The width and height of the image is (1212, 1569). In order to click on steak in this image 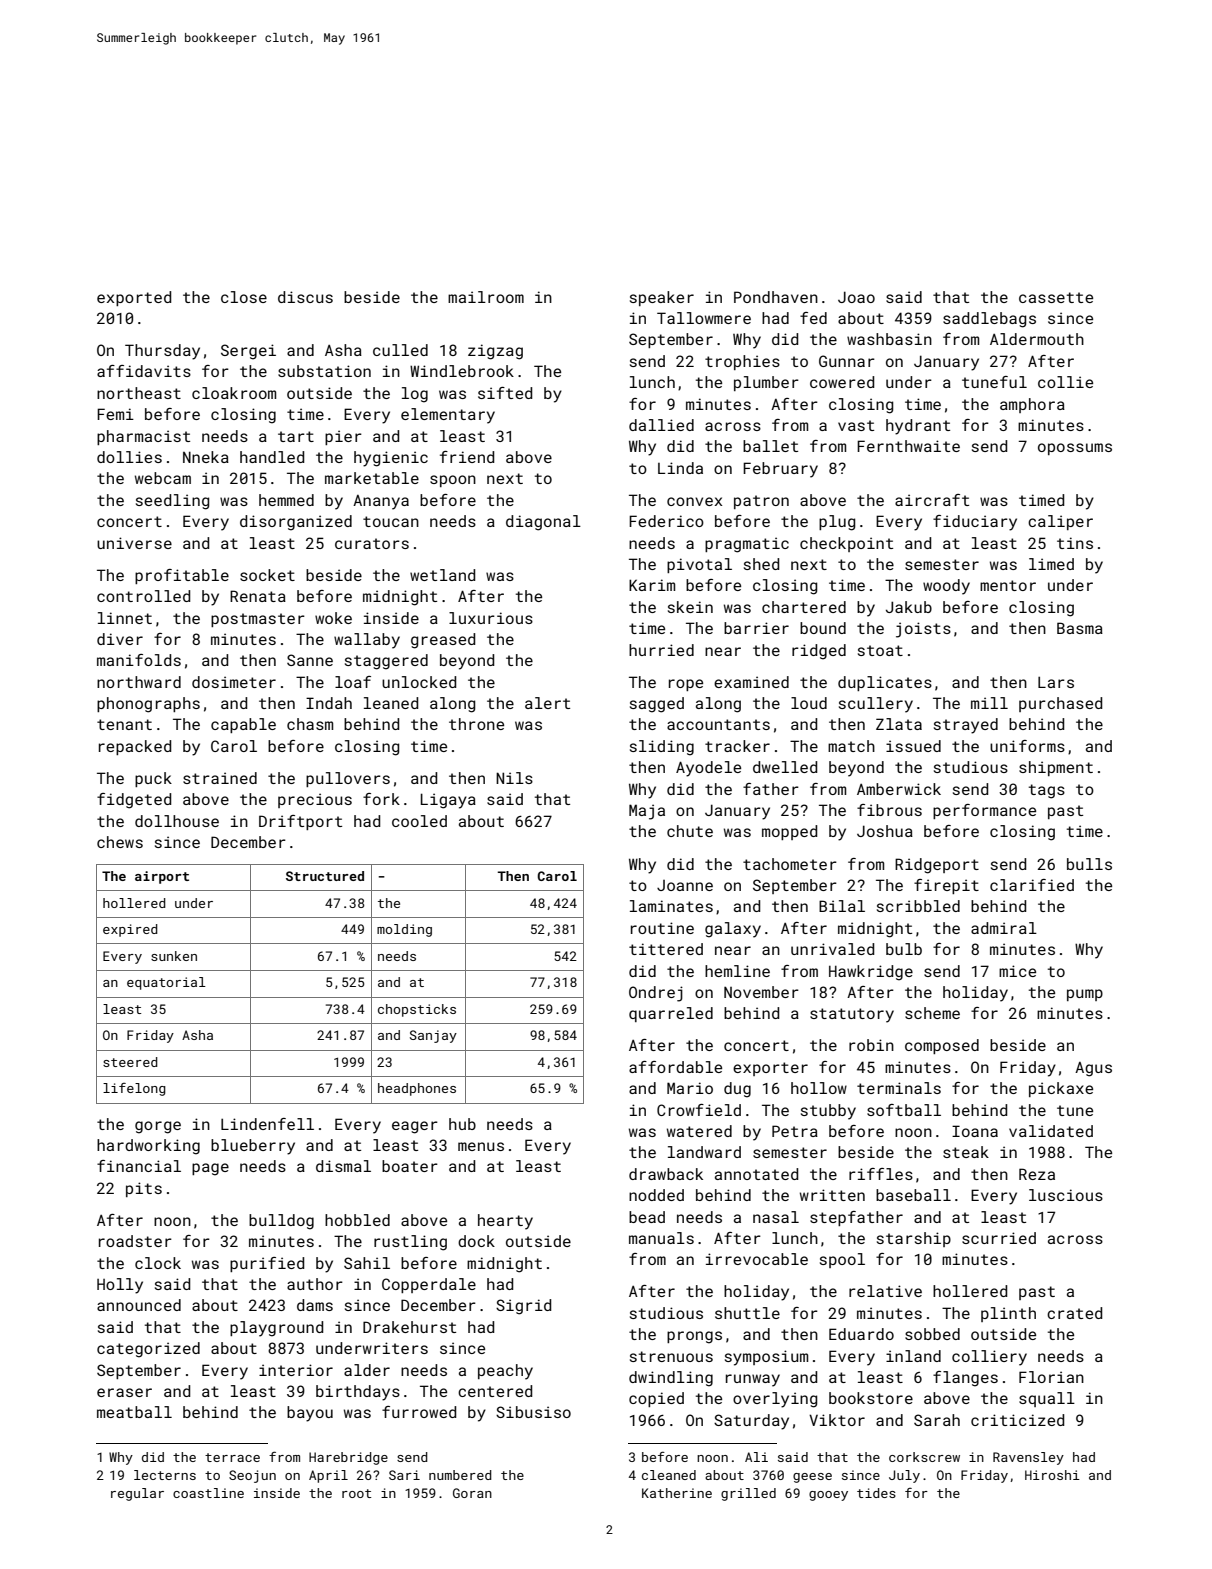, I will do `click(966, 1152)`.
